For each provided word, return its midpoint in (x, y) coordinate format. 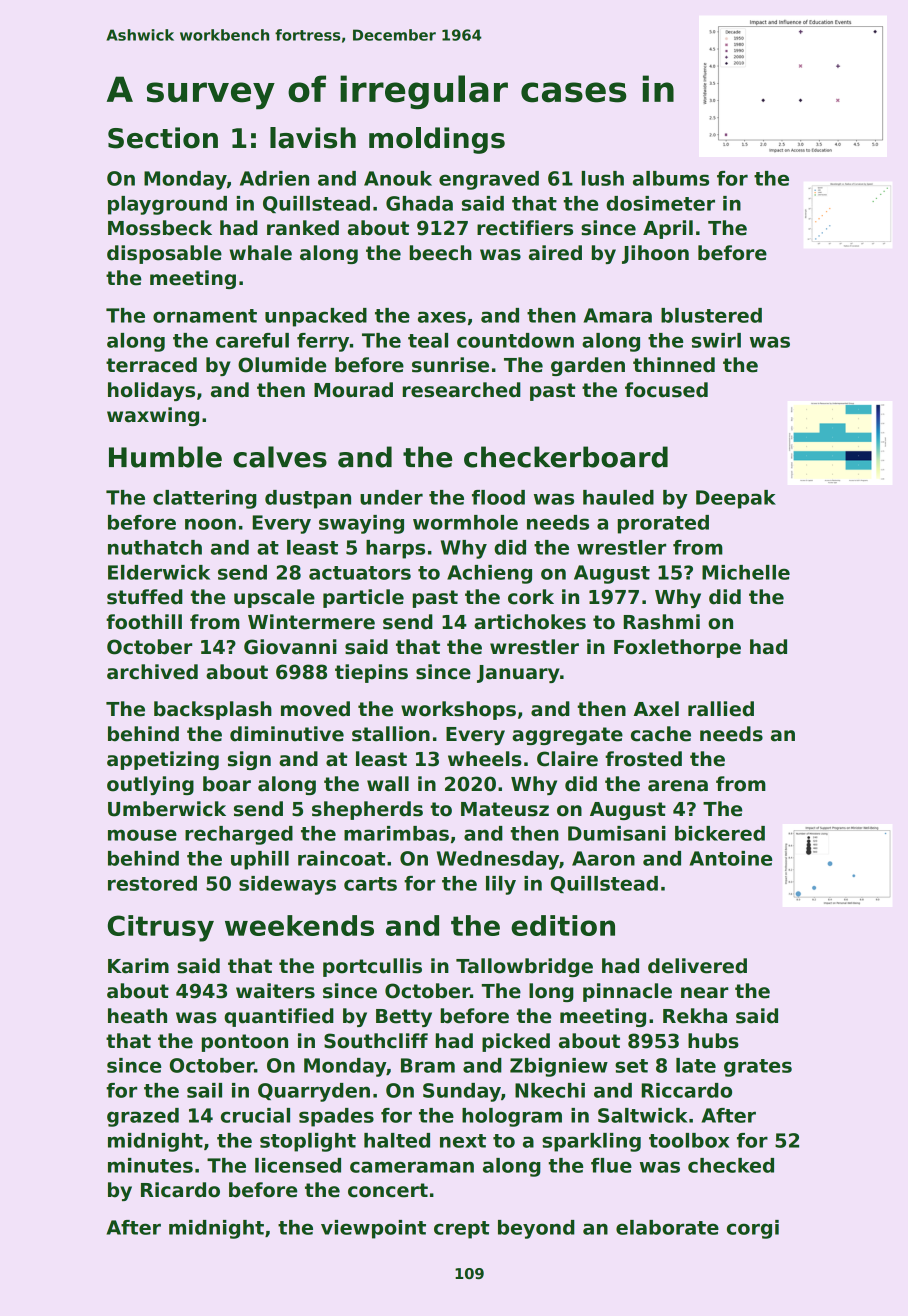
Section (163, 138)
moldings (437, 140)
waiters (275, 991)
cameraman (412, 1167)
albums (671, 178)
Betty (404, 1018)
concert (388, 1190)
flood (498, 497)
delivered (697, 966)
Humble (165, 457)
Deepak (736, 499)
